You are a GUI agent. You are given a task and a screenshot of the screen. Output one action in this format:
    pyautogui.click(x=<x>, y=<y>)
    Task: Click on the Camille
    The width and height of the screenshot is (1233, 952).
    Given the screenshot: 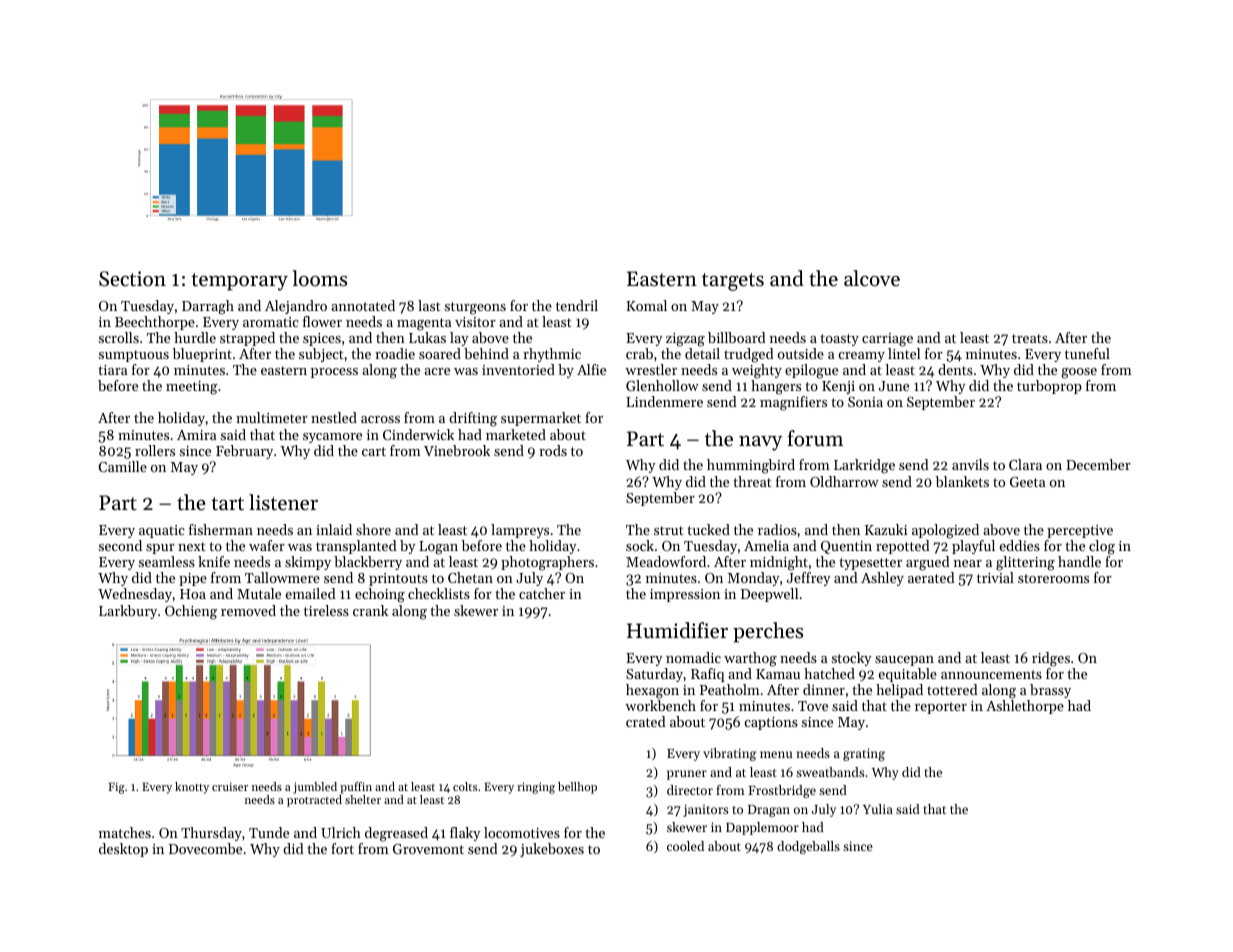 What is the action you would take?
    pyautogui.click(x=123, y=466)
